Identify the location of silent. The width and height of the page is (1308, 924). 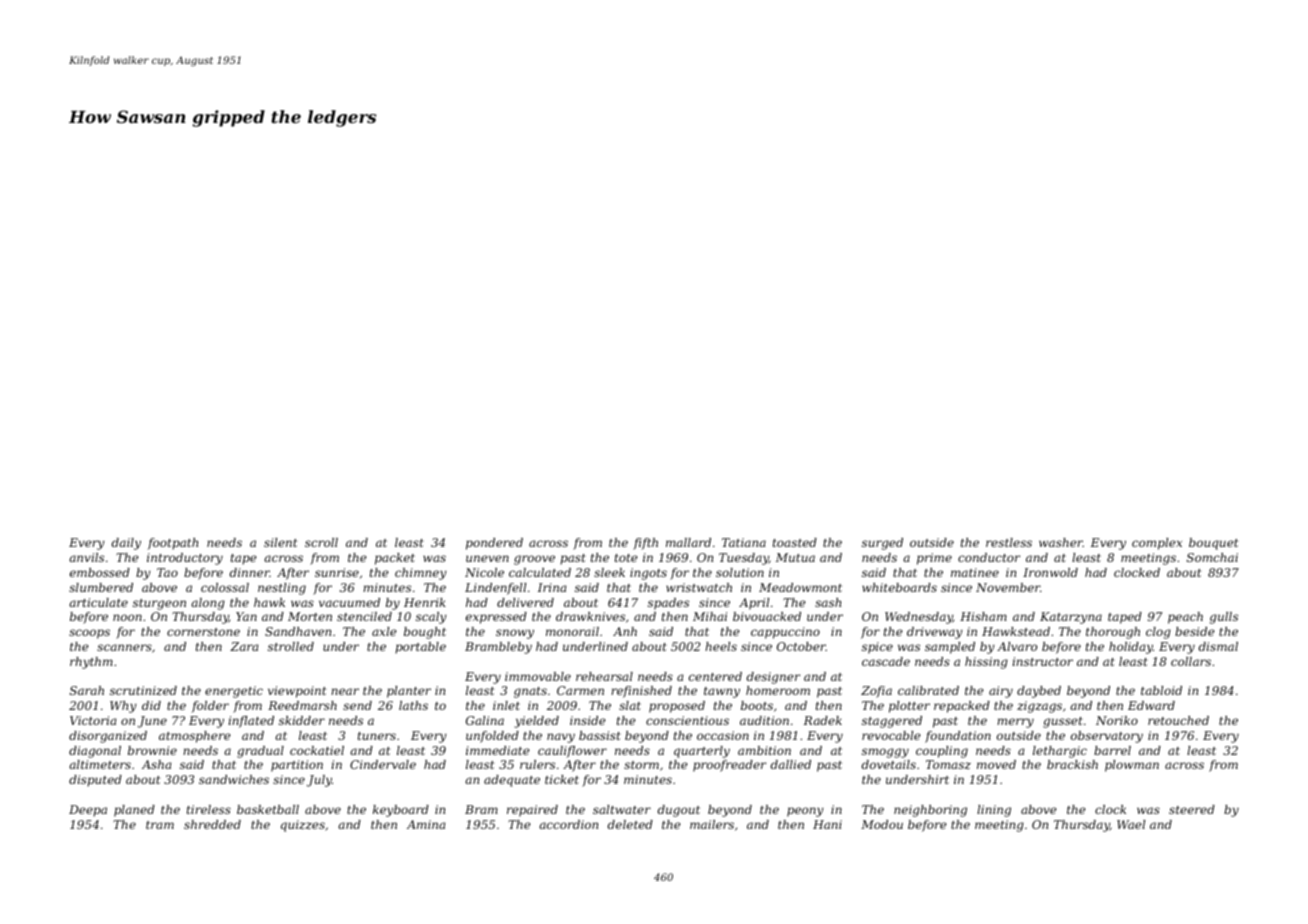
(280, 542).
